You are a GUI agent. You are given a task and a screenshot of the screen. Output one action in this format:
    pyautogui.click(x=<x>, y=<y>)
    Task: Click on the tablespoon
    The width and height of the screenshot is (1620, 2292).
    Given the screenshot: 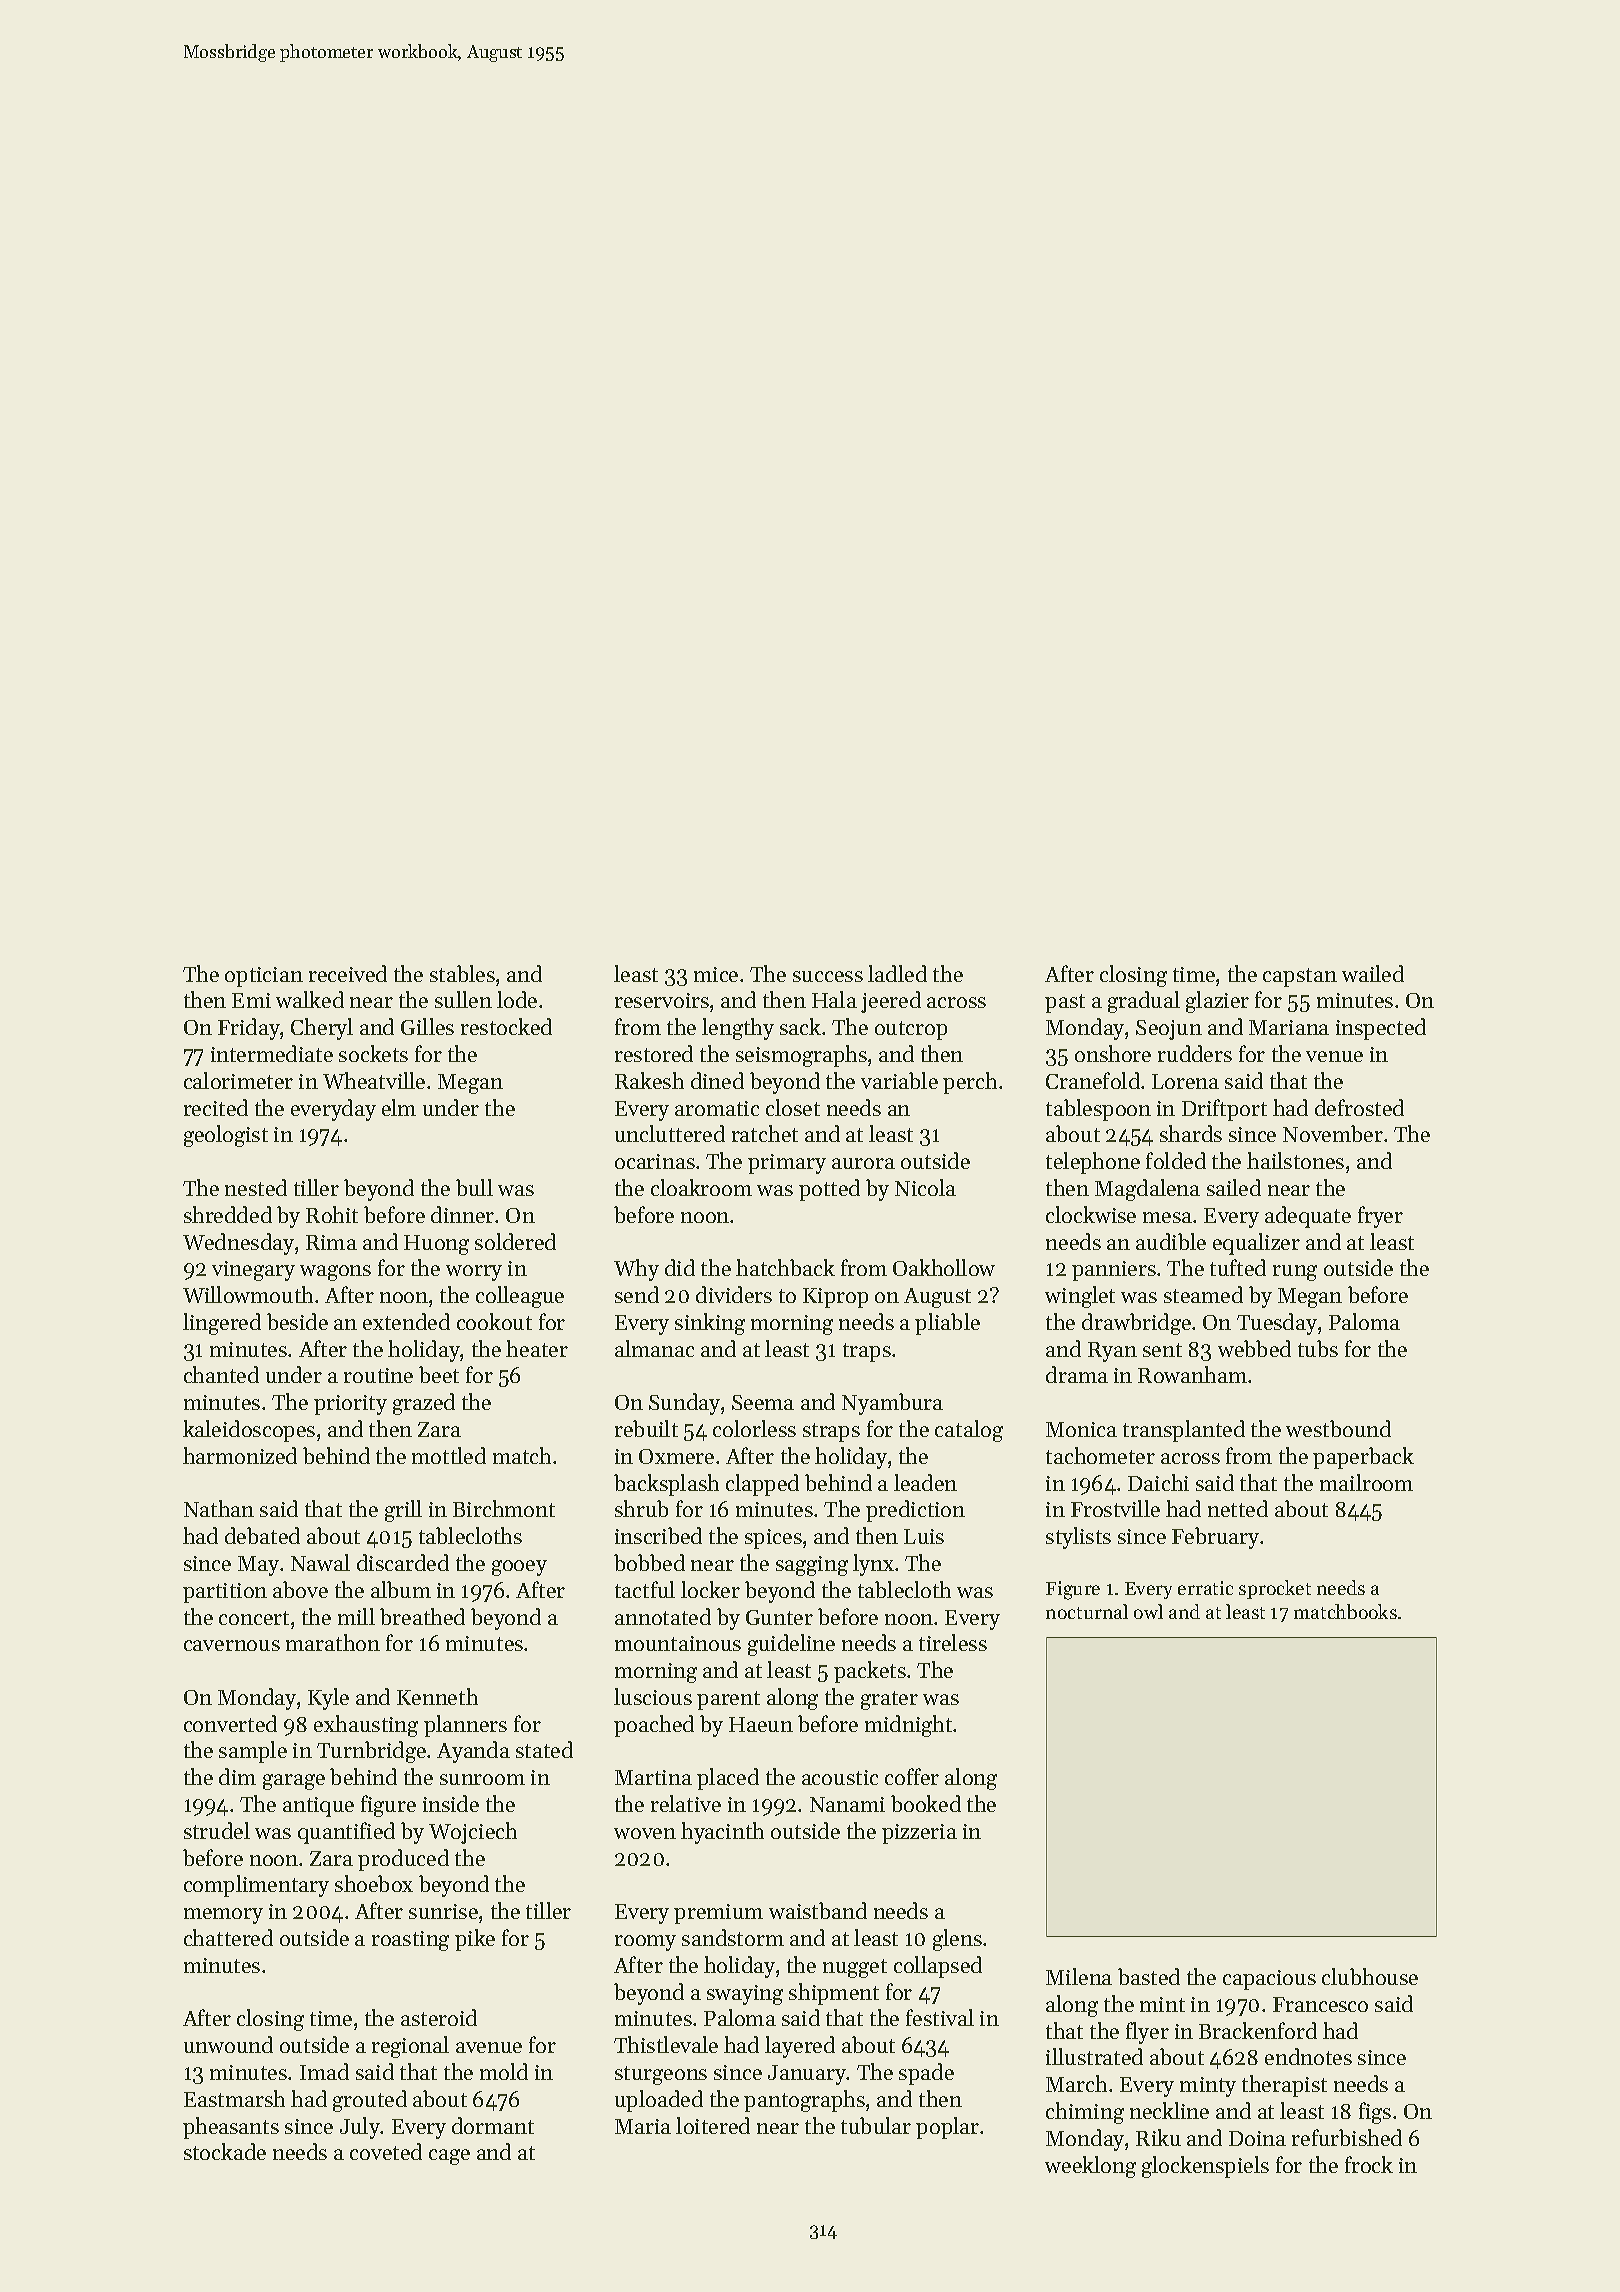 What is the action you would take?
    pyautogui.click(x=1098, y=1110)
